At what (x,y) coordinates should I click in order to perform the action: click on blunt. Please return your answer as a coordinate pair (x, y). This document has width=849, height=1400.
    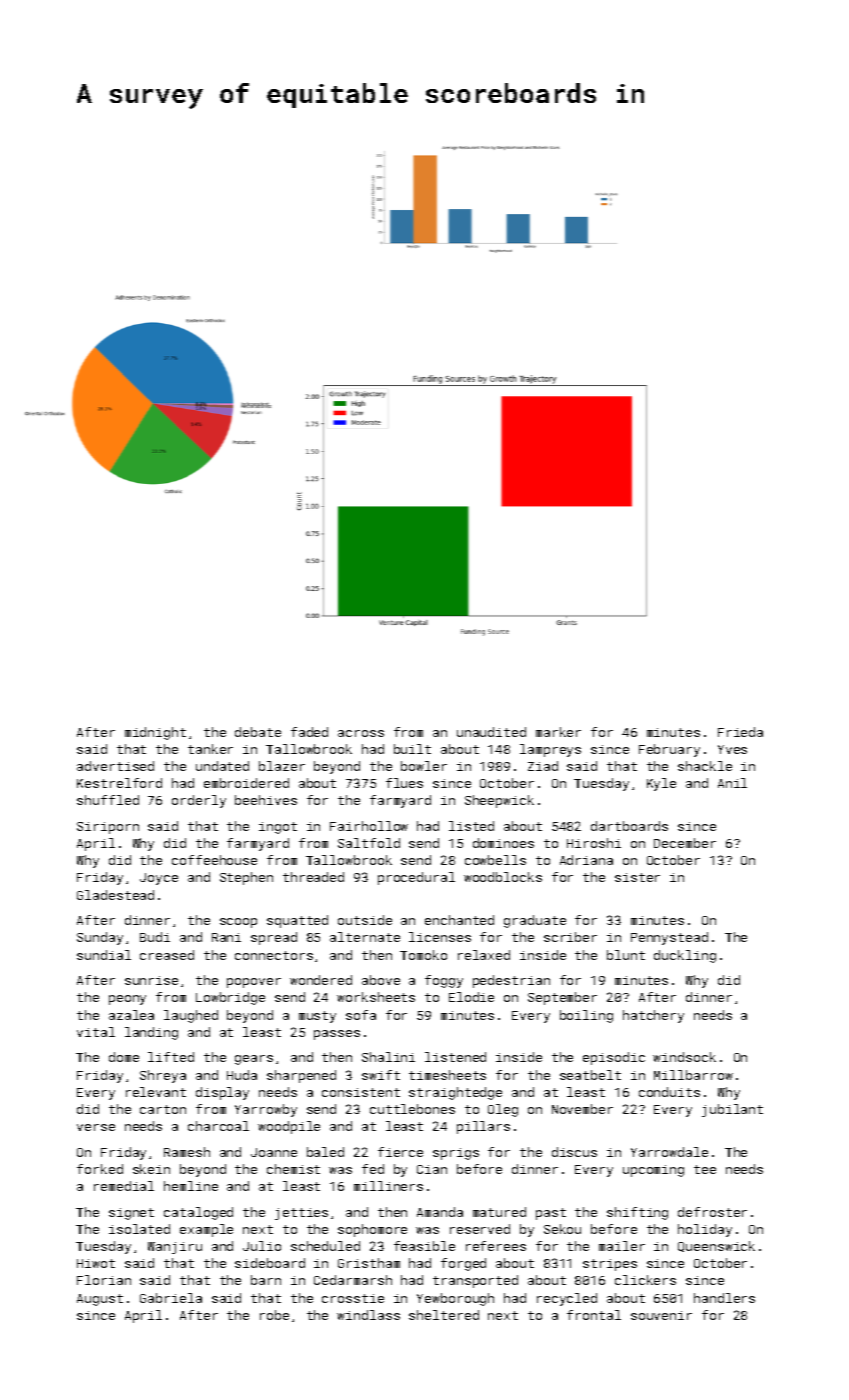
    Looking at the image, I should click on (626, 955).
